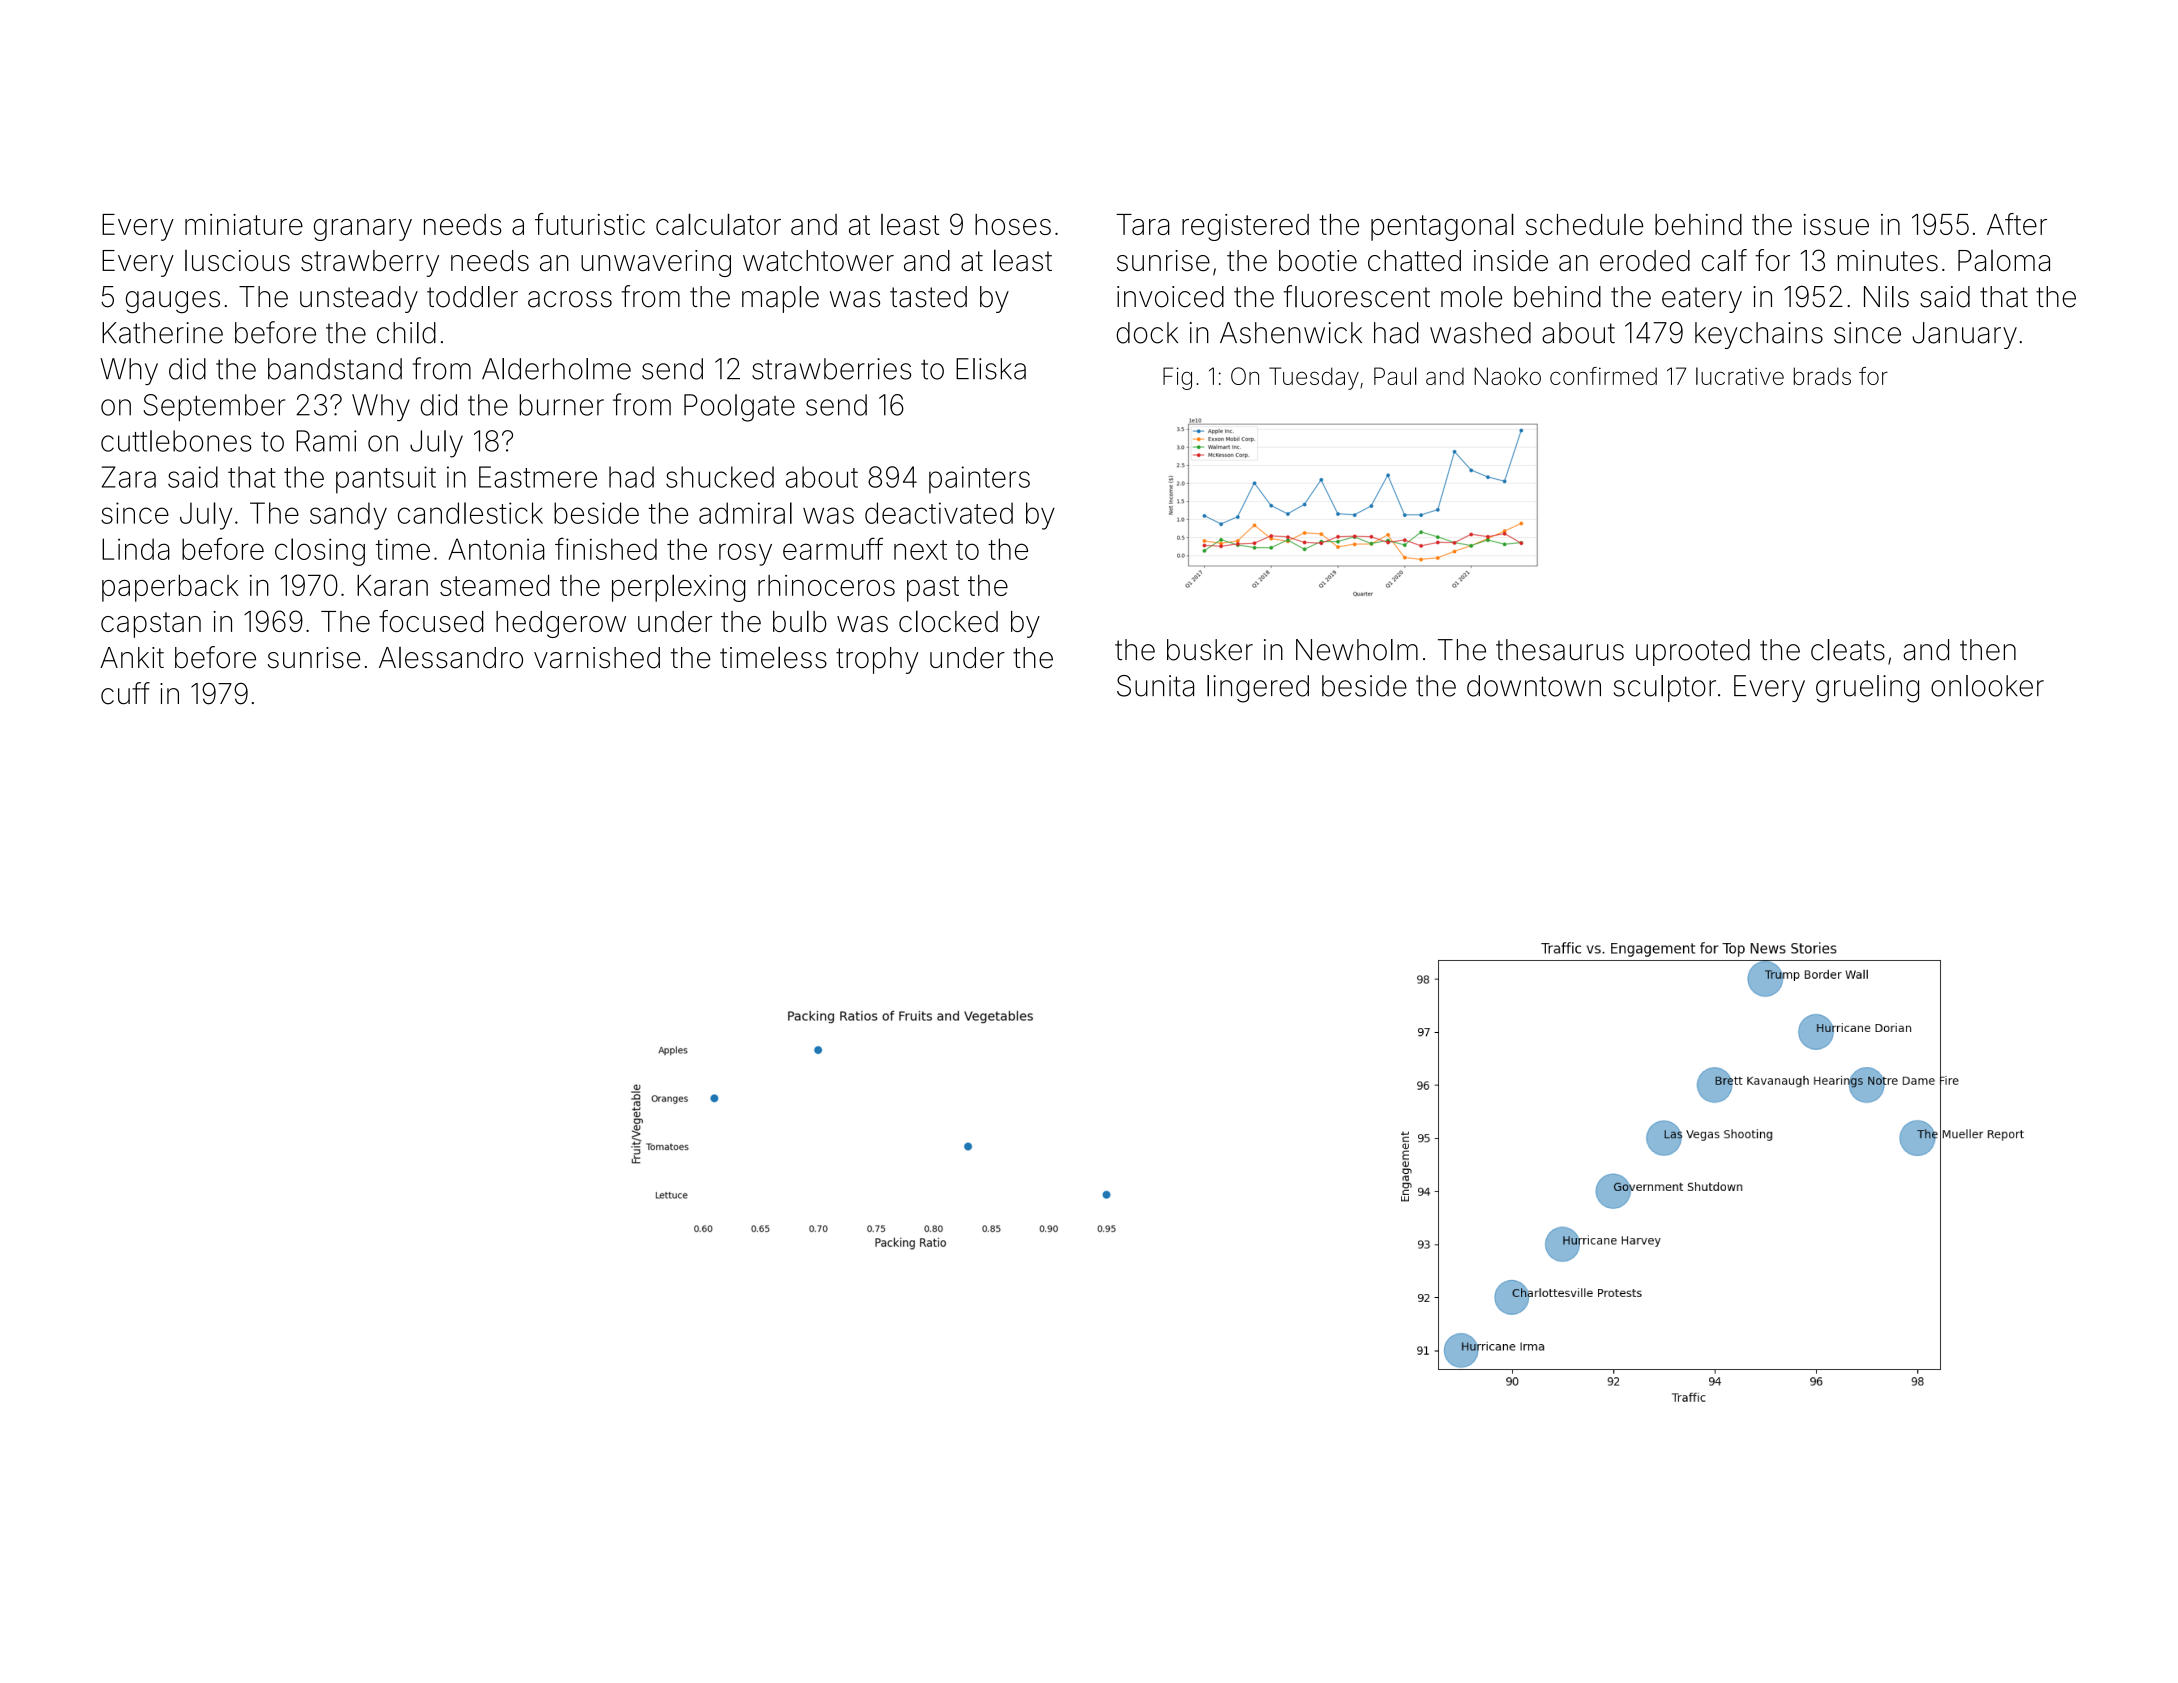 This screenshot has height=1683, width=2178. What do you see at coordinates (933, 589) in the screenshot?
I see `past` at bounding box center [933, 589].
